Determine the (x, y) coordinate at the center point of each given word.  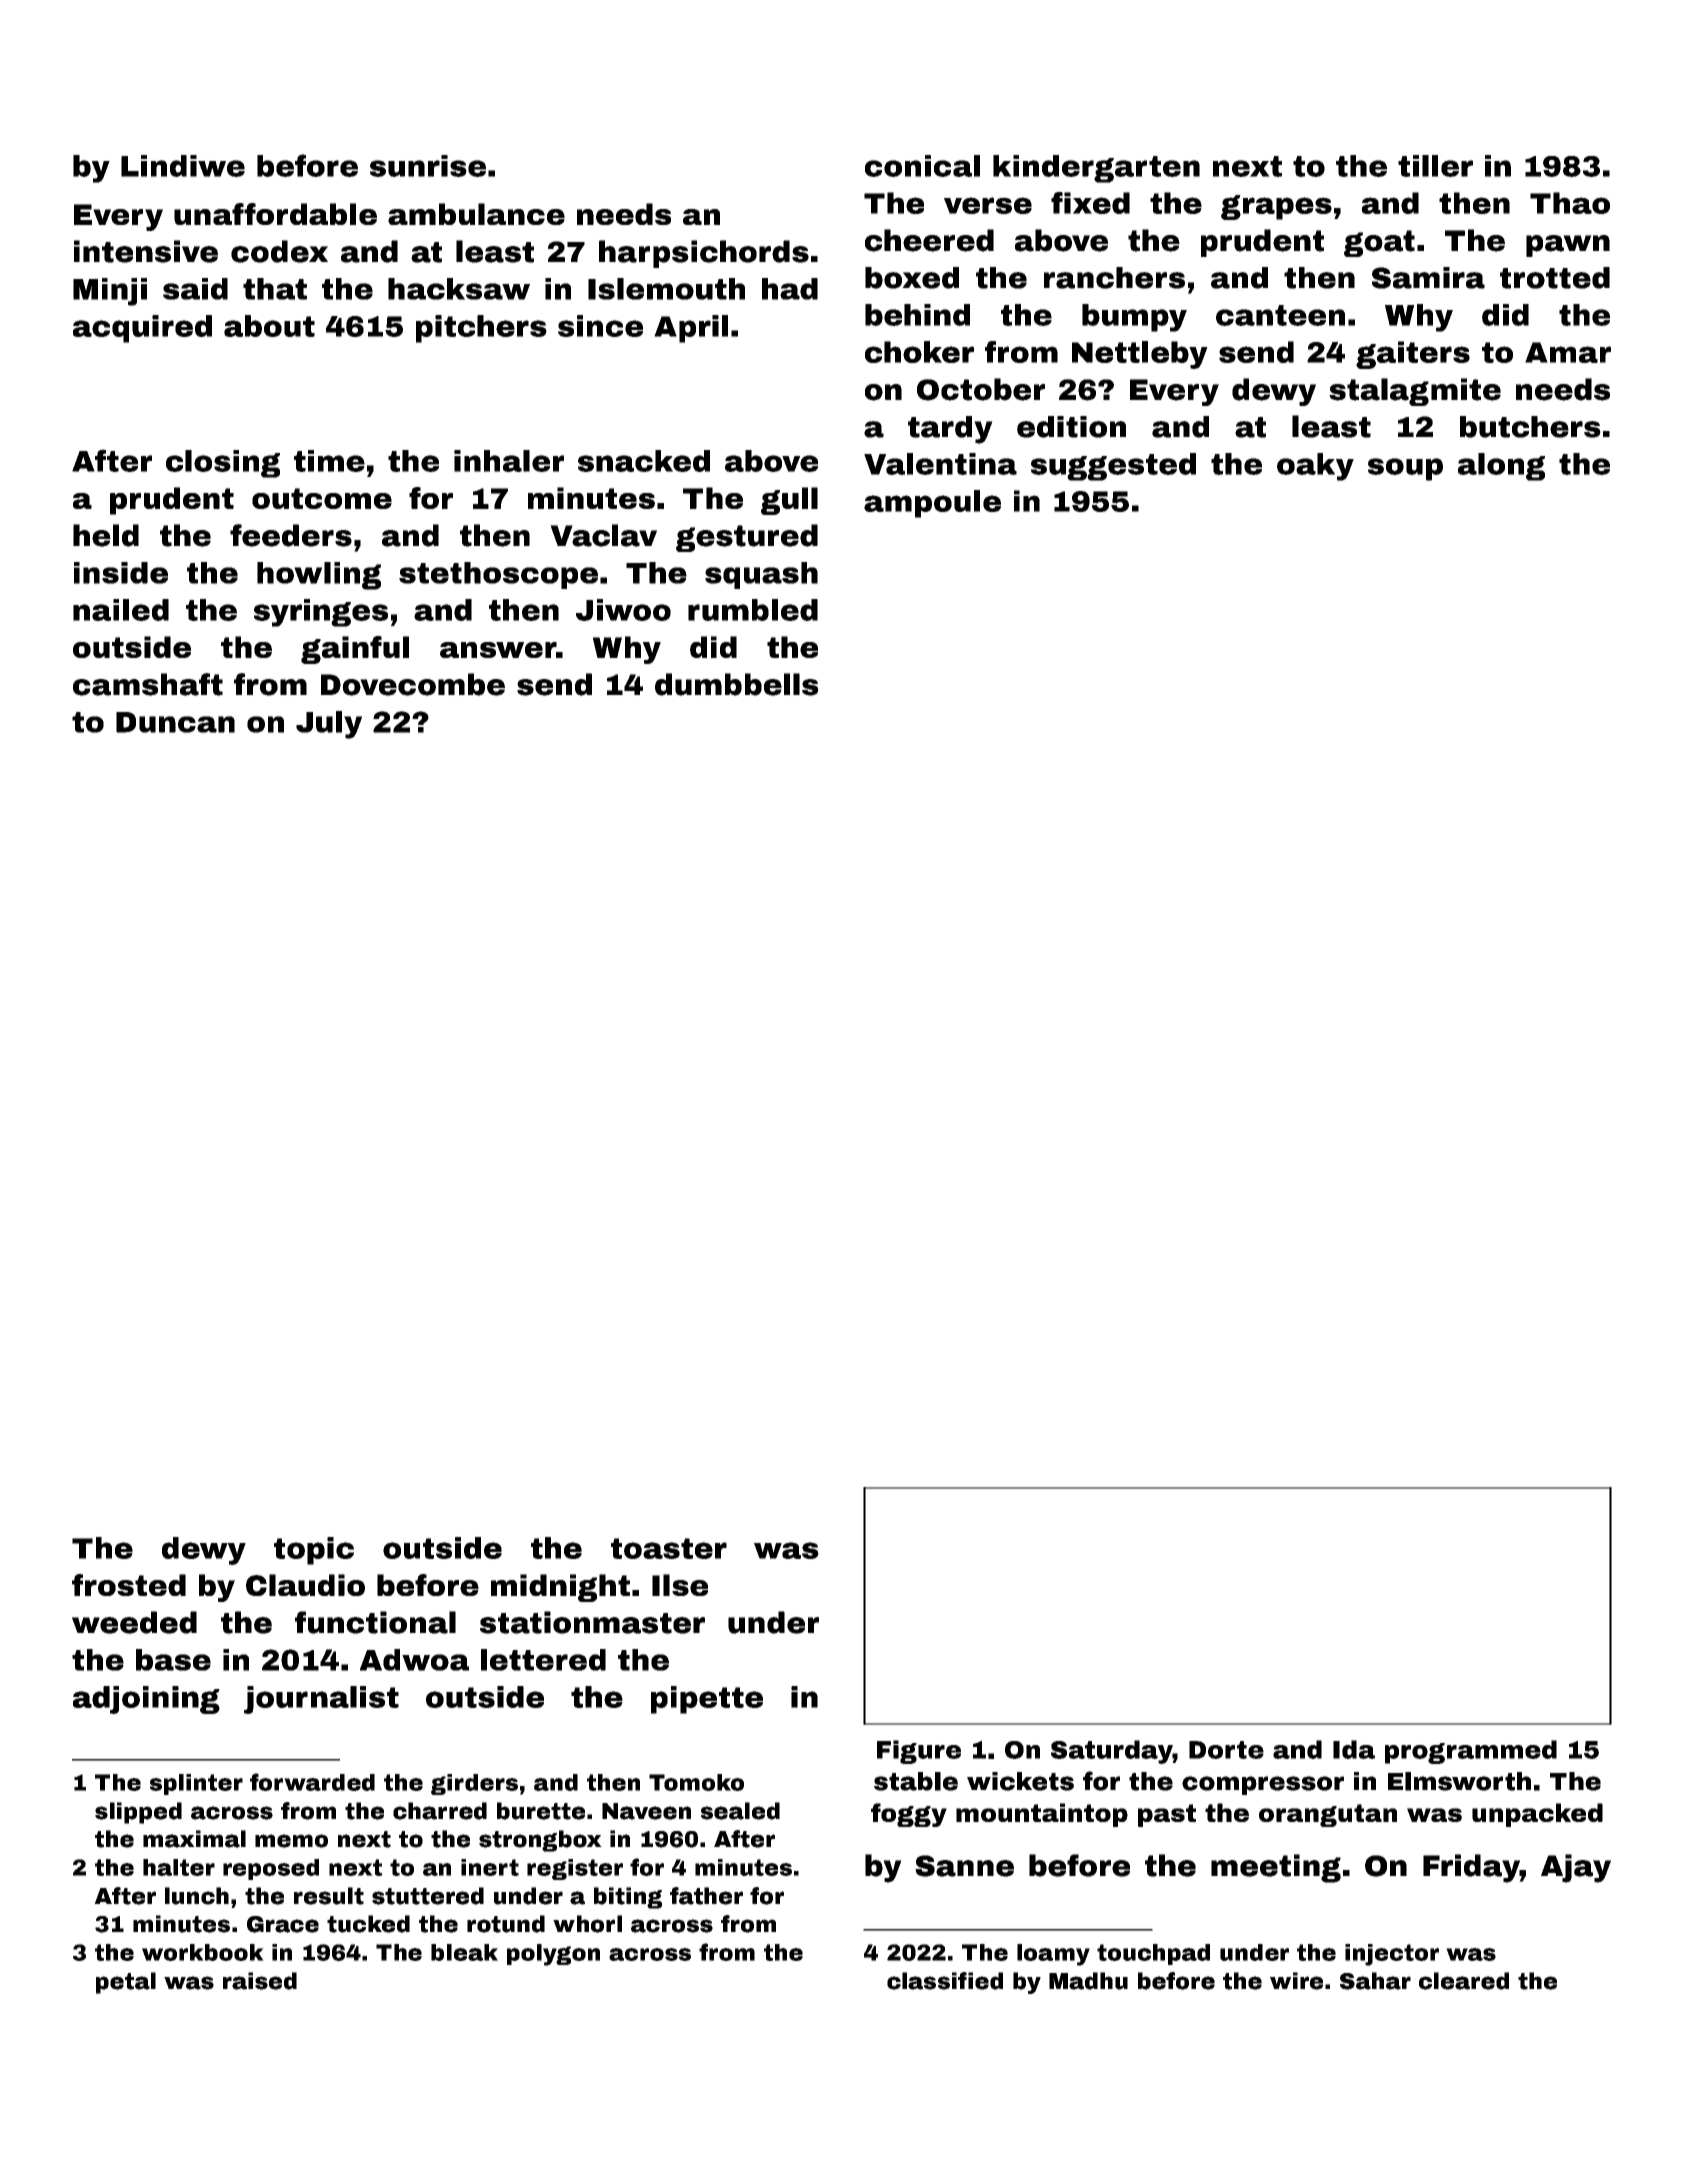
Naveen (646, 1811)
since (600, 326)
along (1501, 467)
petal (126, 1983)
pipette (707, 1700)
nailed (121, 610)
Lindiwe (183, 166)
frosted (129, 1585)
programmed (1471, 1752)
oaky (1315, 467)
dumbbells (737, 684)
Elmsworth (1459, 1781)
